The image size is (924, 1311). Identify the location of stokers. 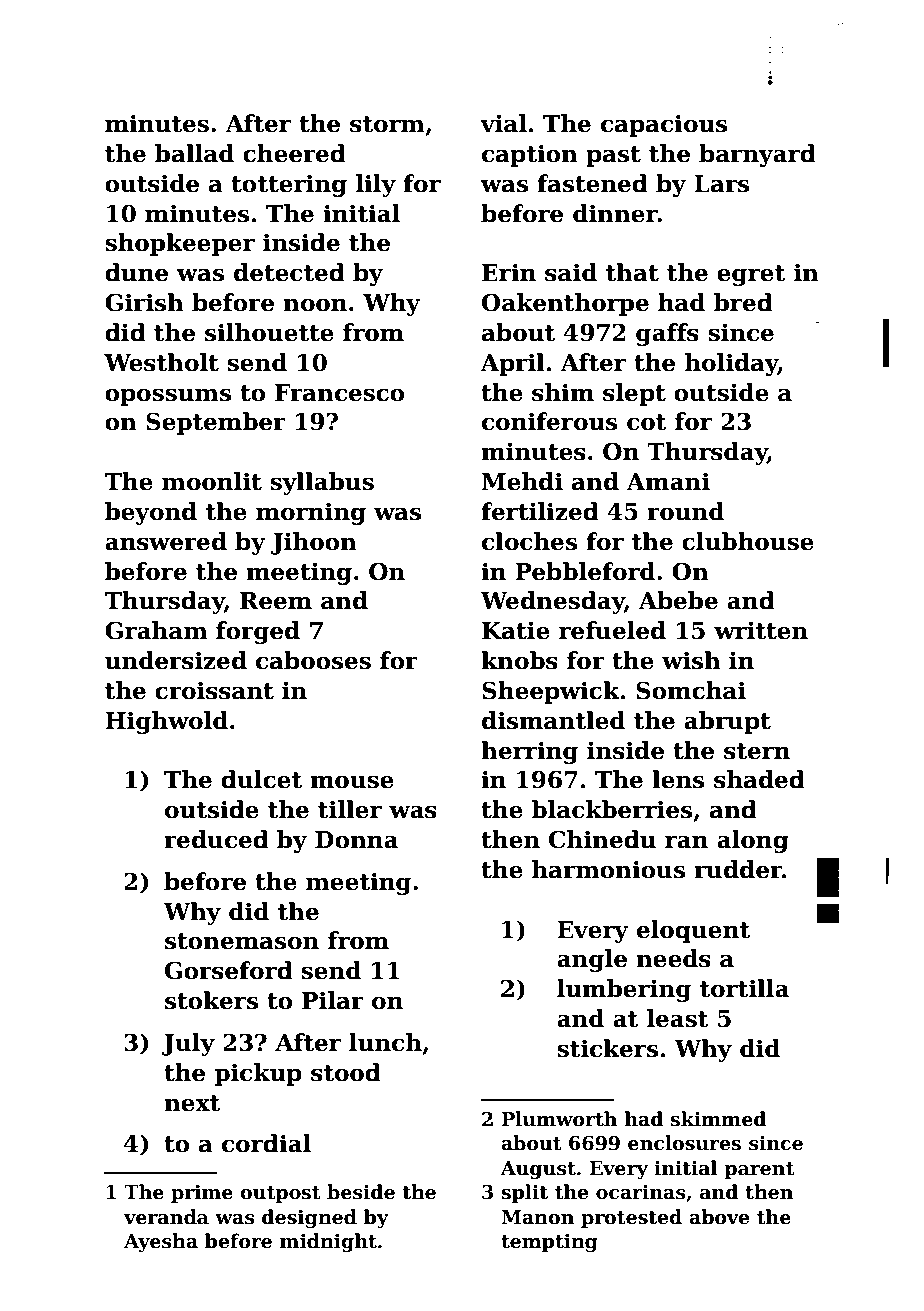
(211, 1000).
